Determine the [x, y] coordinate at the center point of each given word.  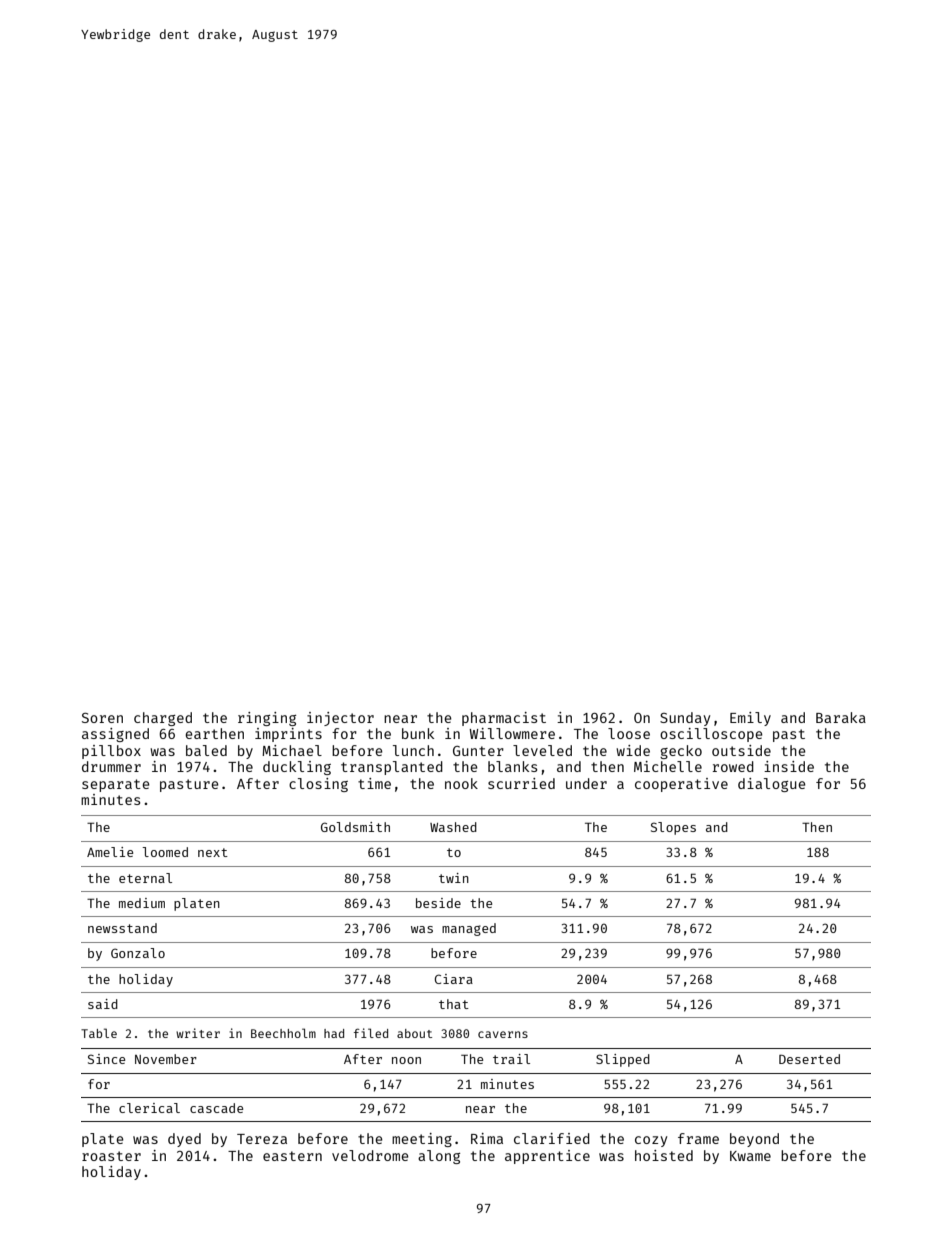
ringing [267, 719]
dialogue [772, 785]
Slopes [673, 828]
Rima [487, 1138]
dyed [184, 1140]
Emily [750, 719]
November [166, 1059]
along [439, 1157]
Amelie [110, 852]
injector [340, 719]
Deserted [809, 1059]
